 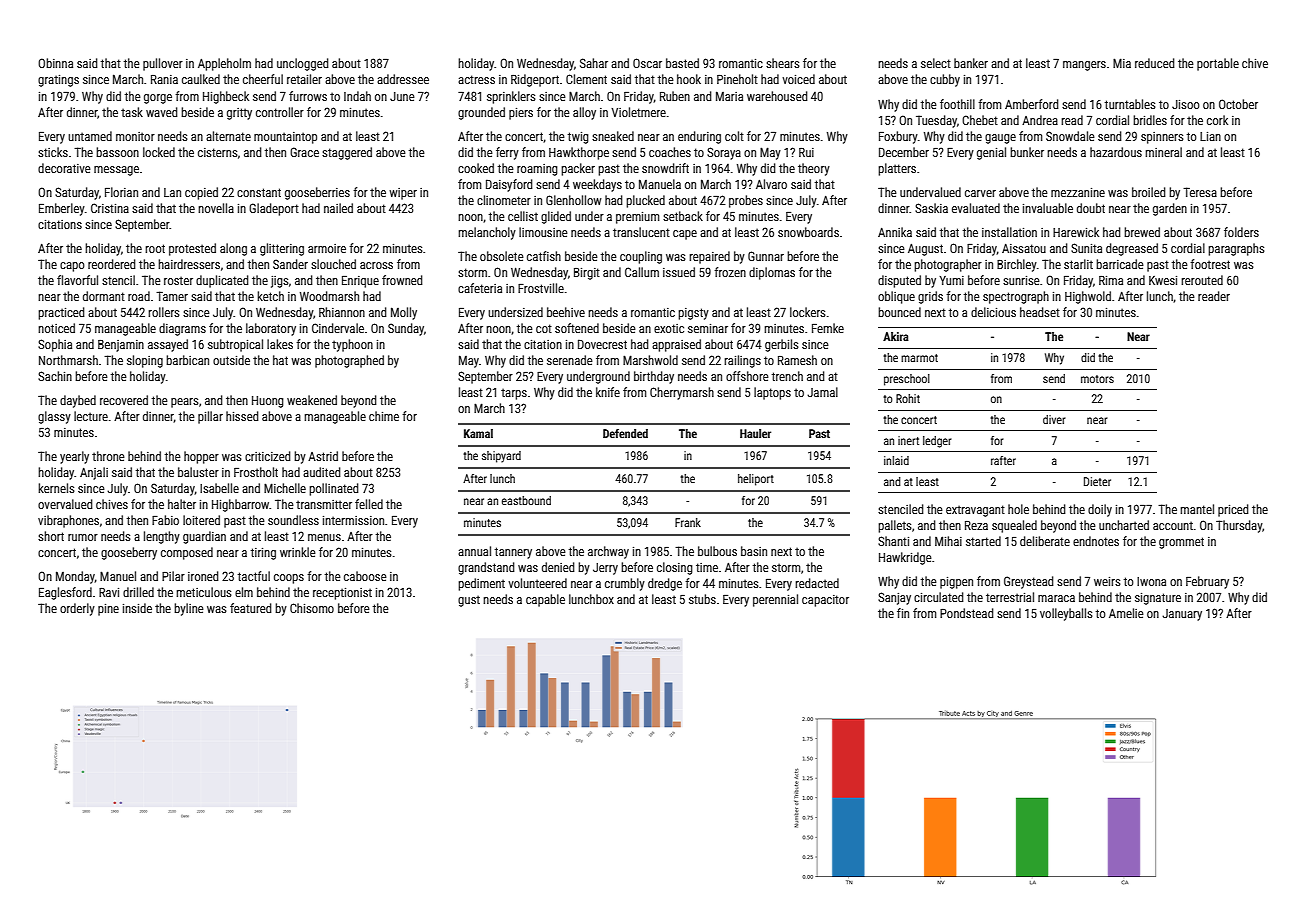 What do you see at coordinates (164, 79) in the document?
I see `Rania` at bounding box center [164, 79].
